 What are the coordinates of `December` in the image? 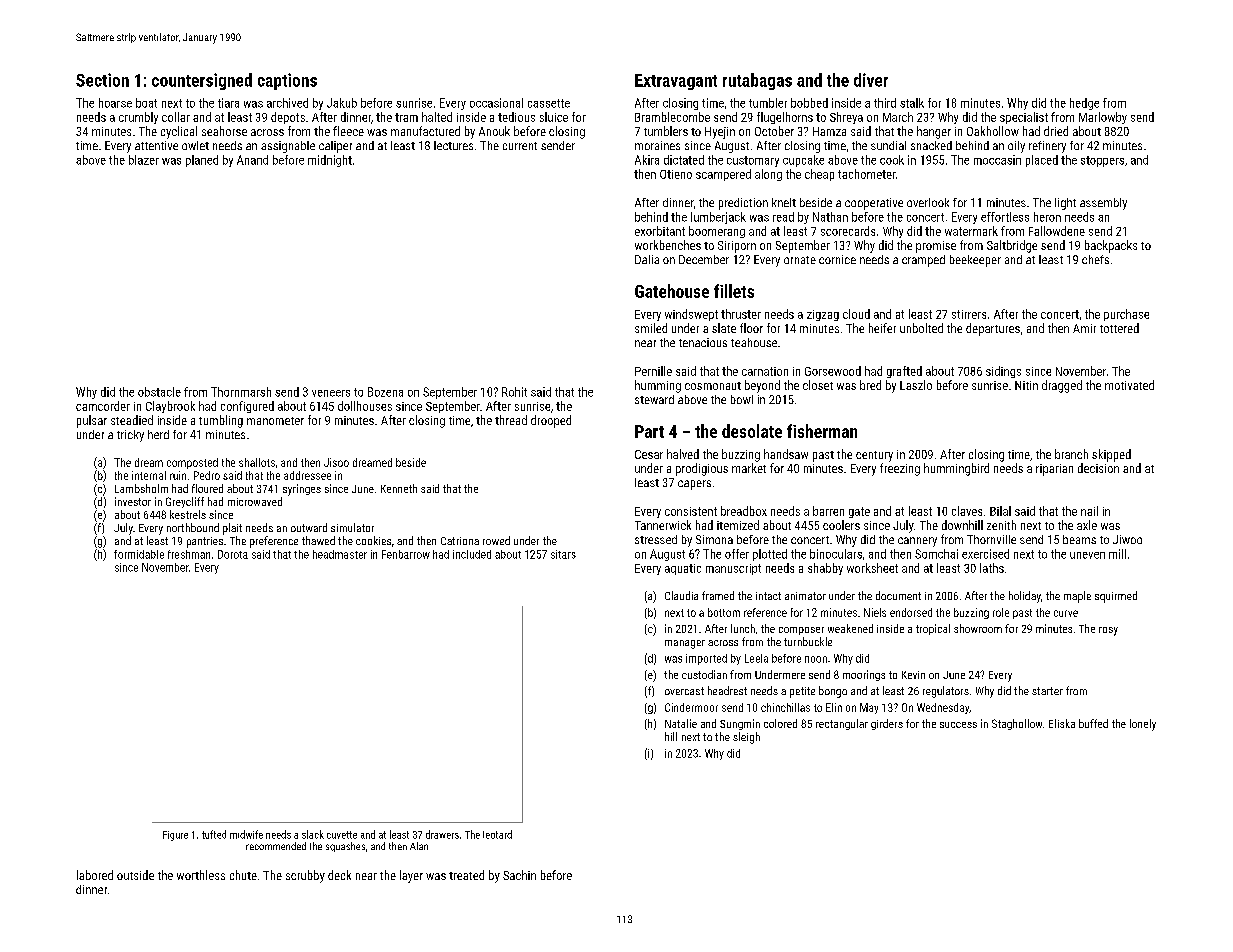 It's located at (704, 259).
